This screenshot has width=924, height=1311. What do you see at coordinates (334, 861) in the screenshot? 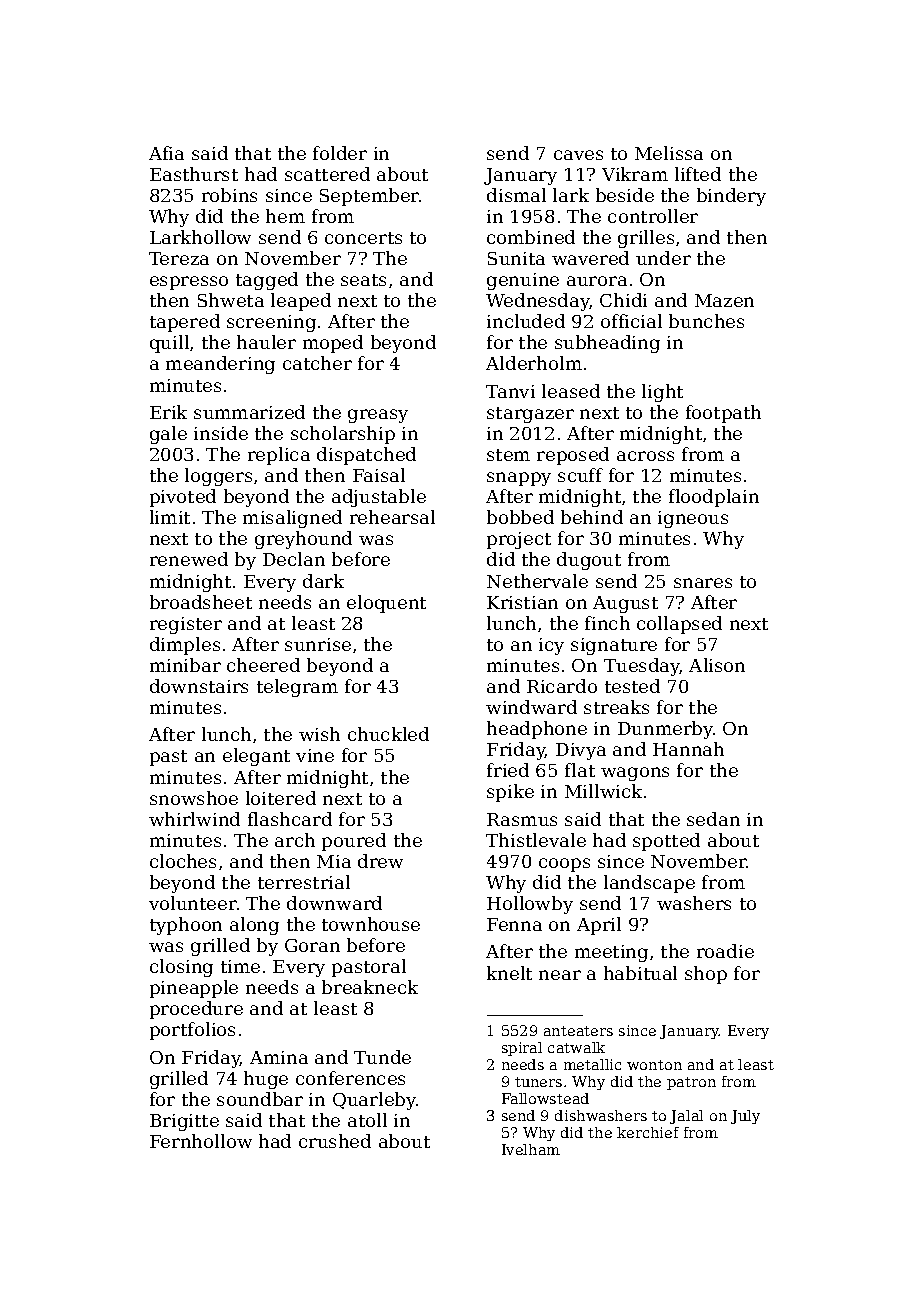
I see `Mia` at bounding box center [334, 861].
